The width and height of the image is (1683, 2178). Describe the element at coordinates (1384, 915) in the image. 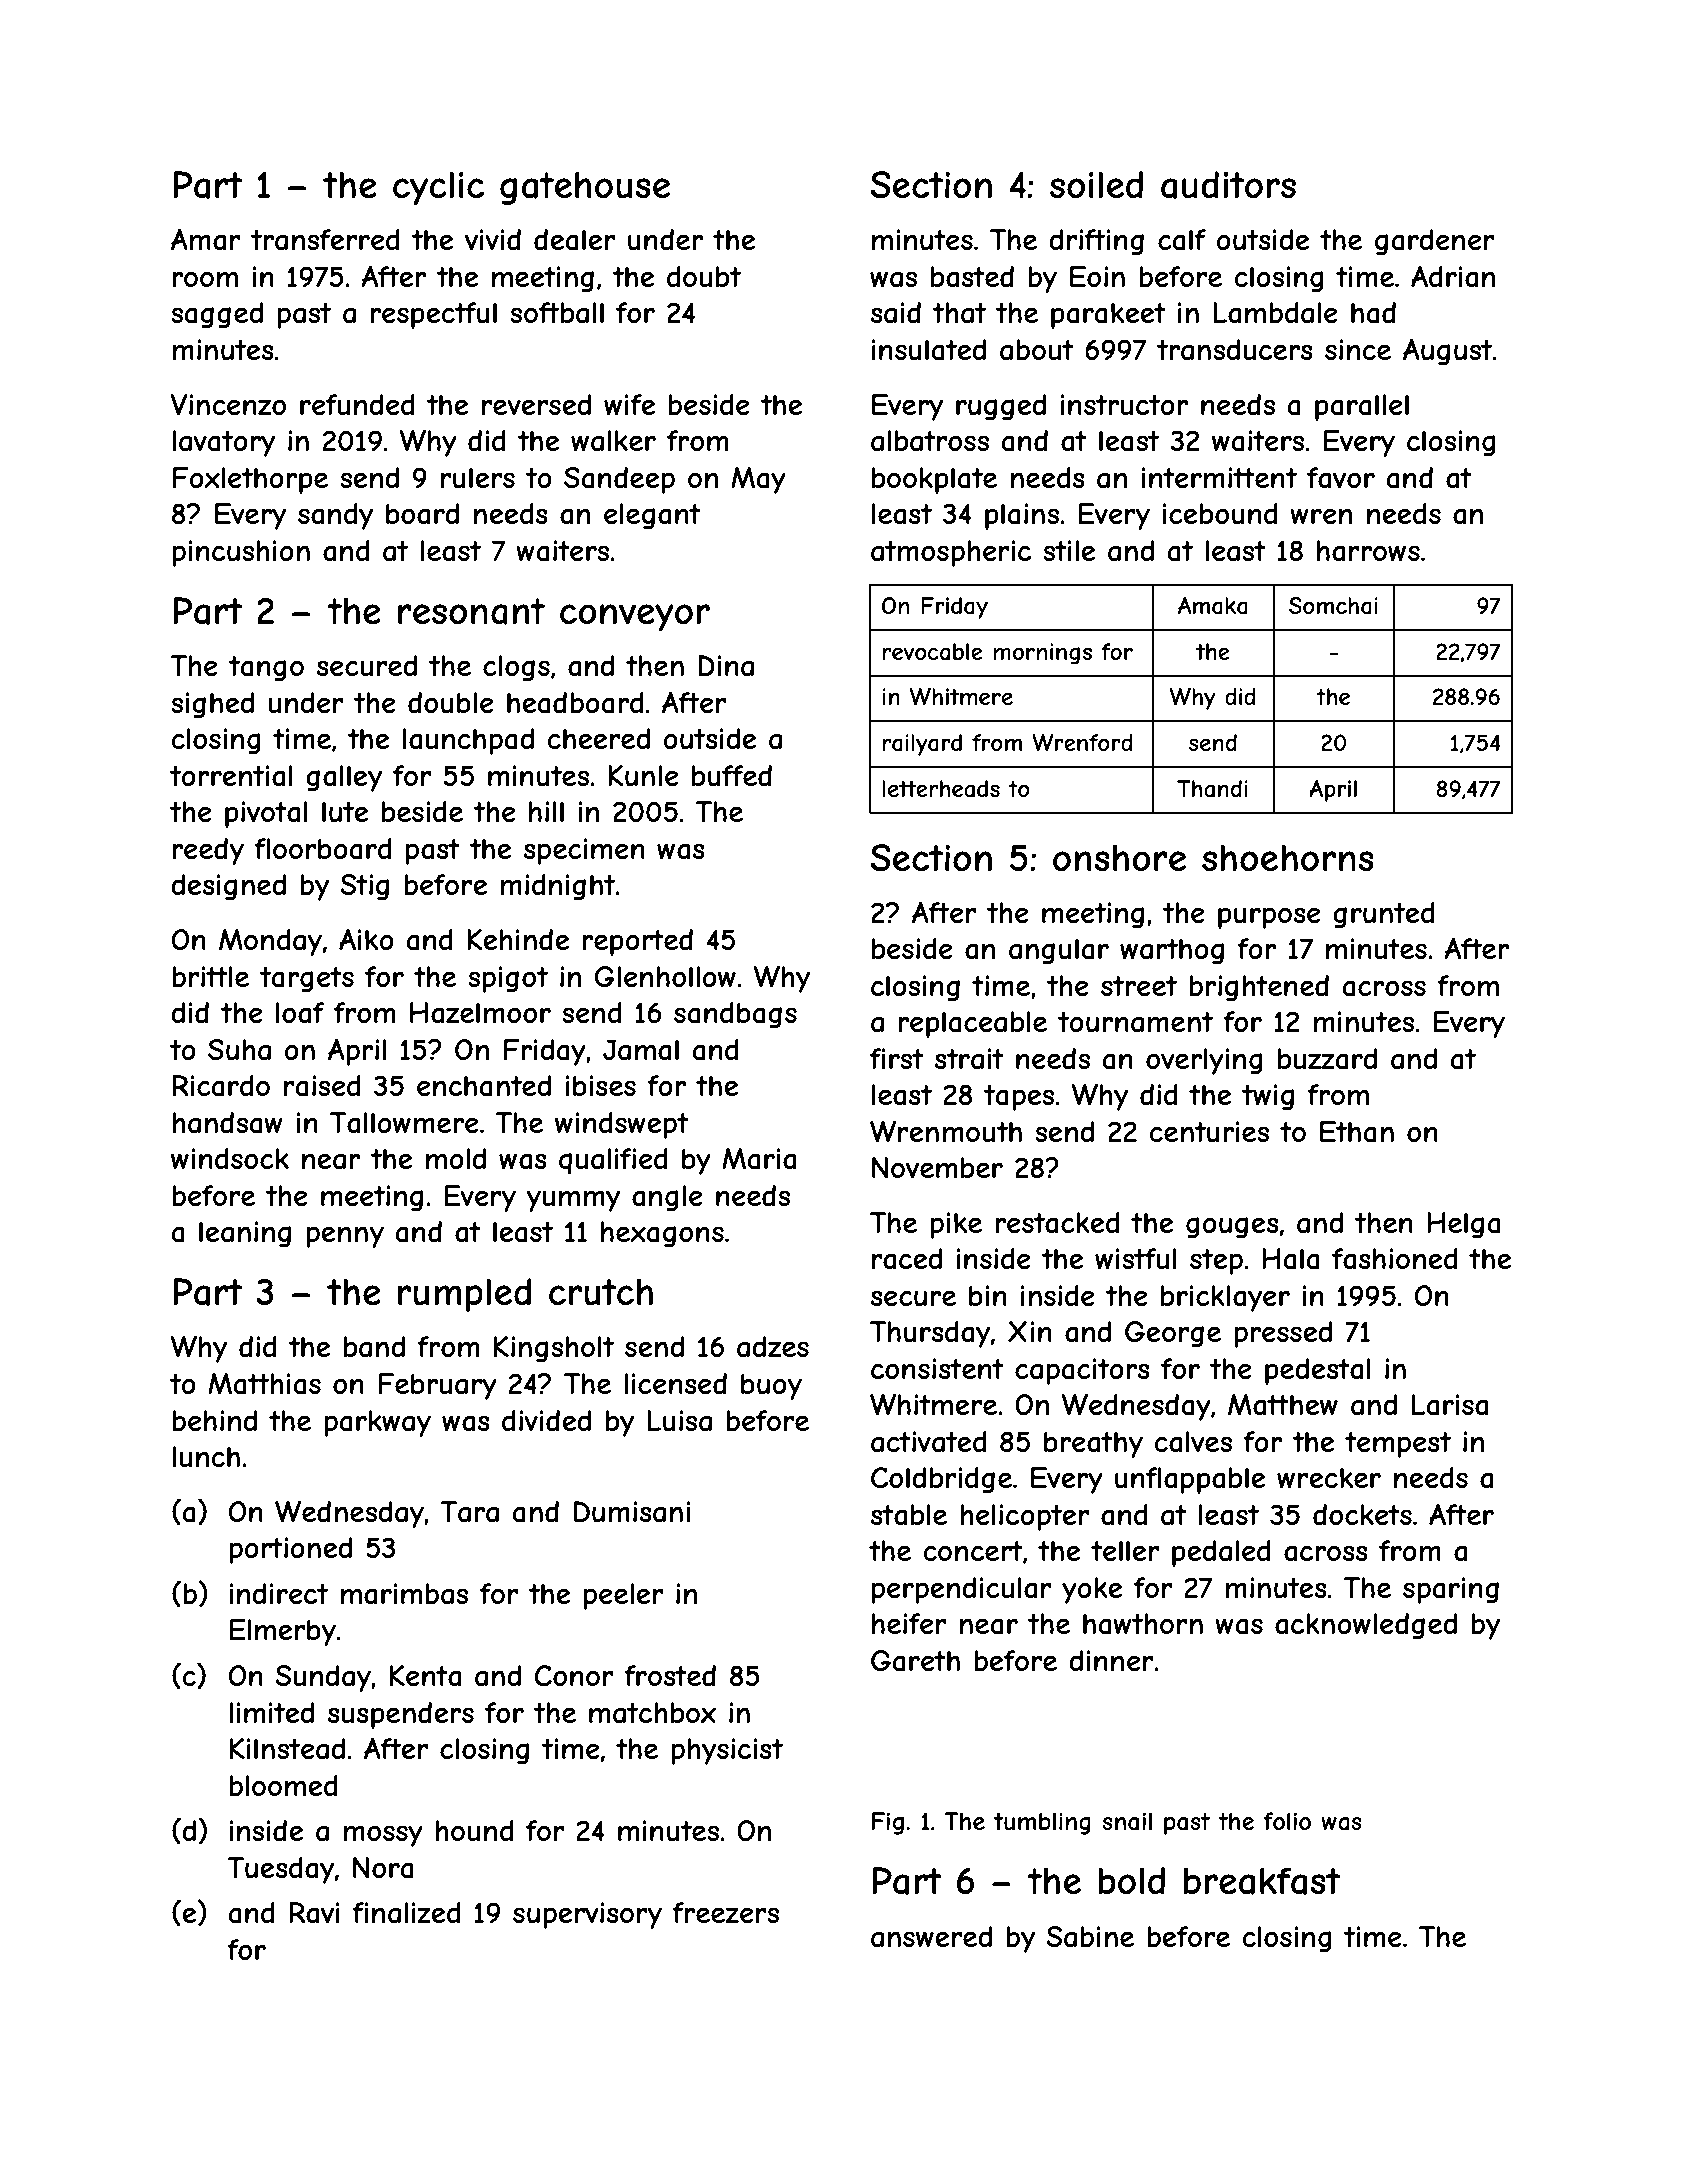

I see `grunted` at that location.
